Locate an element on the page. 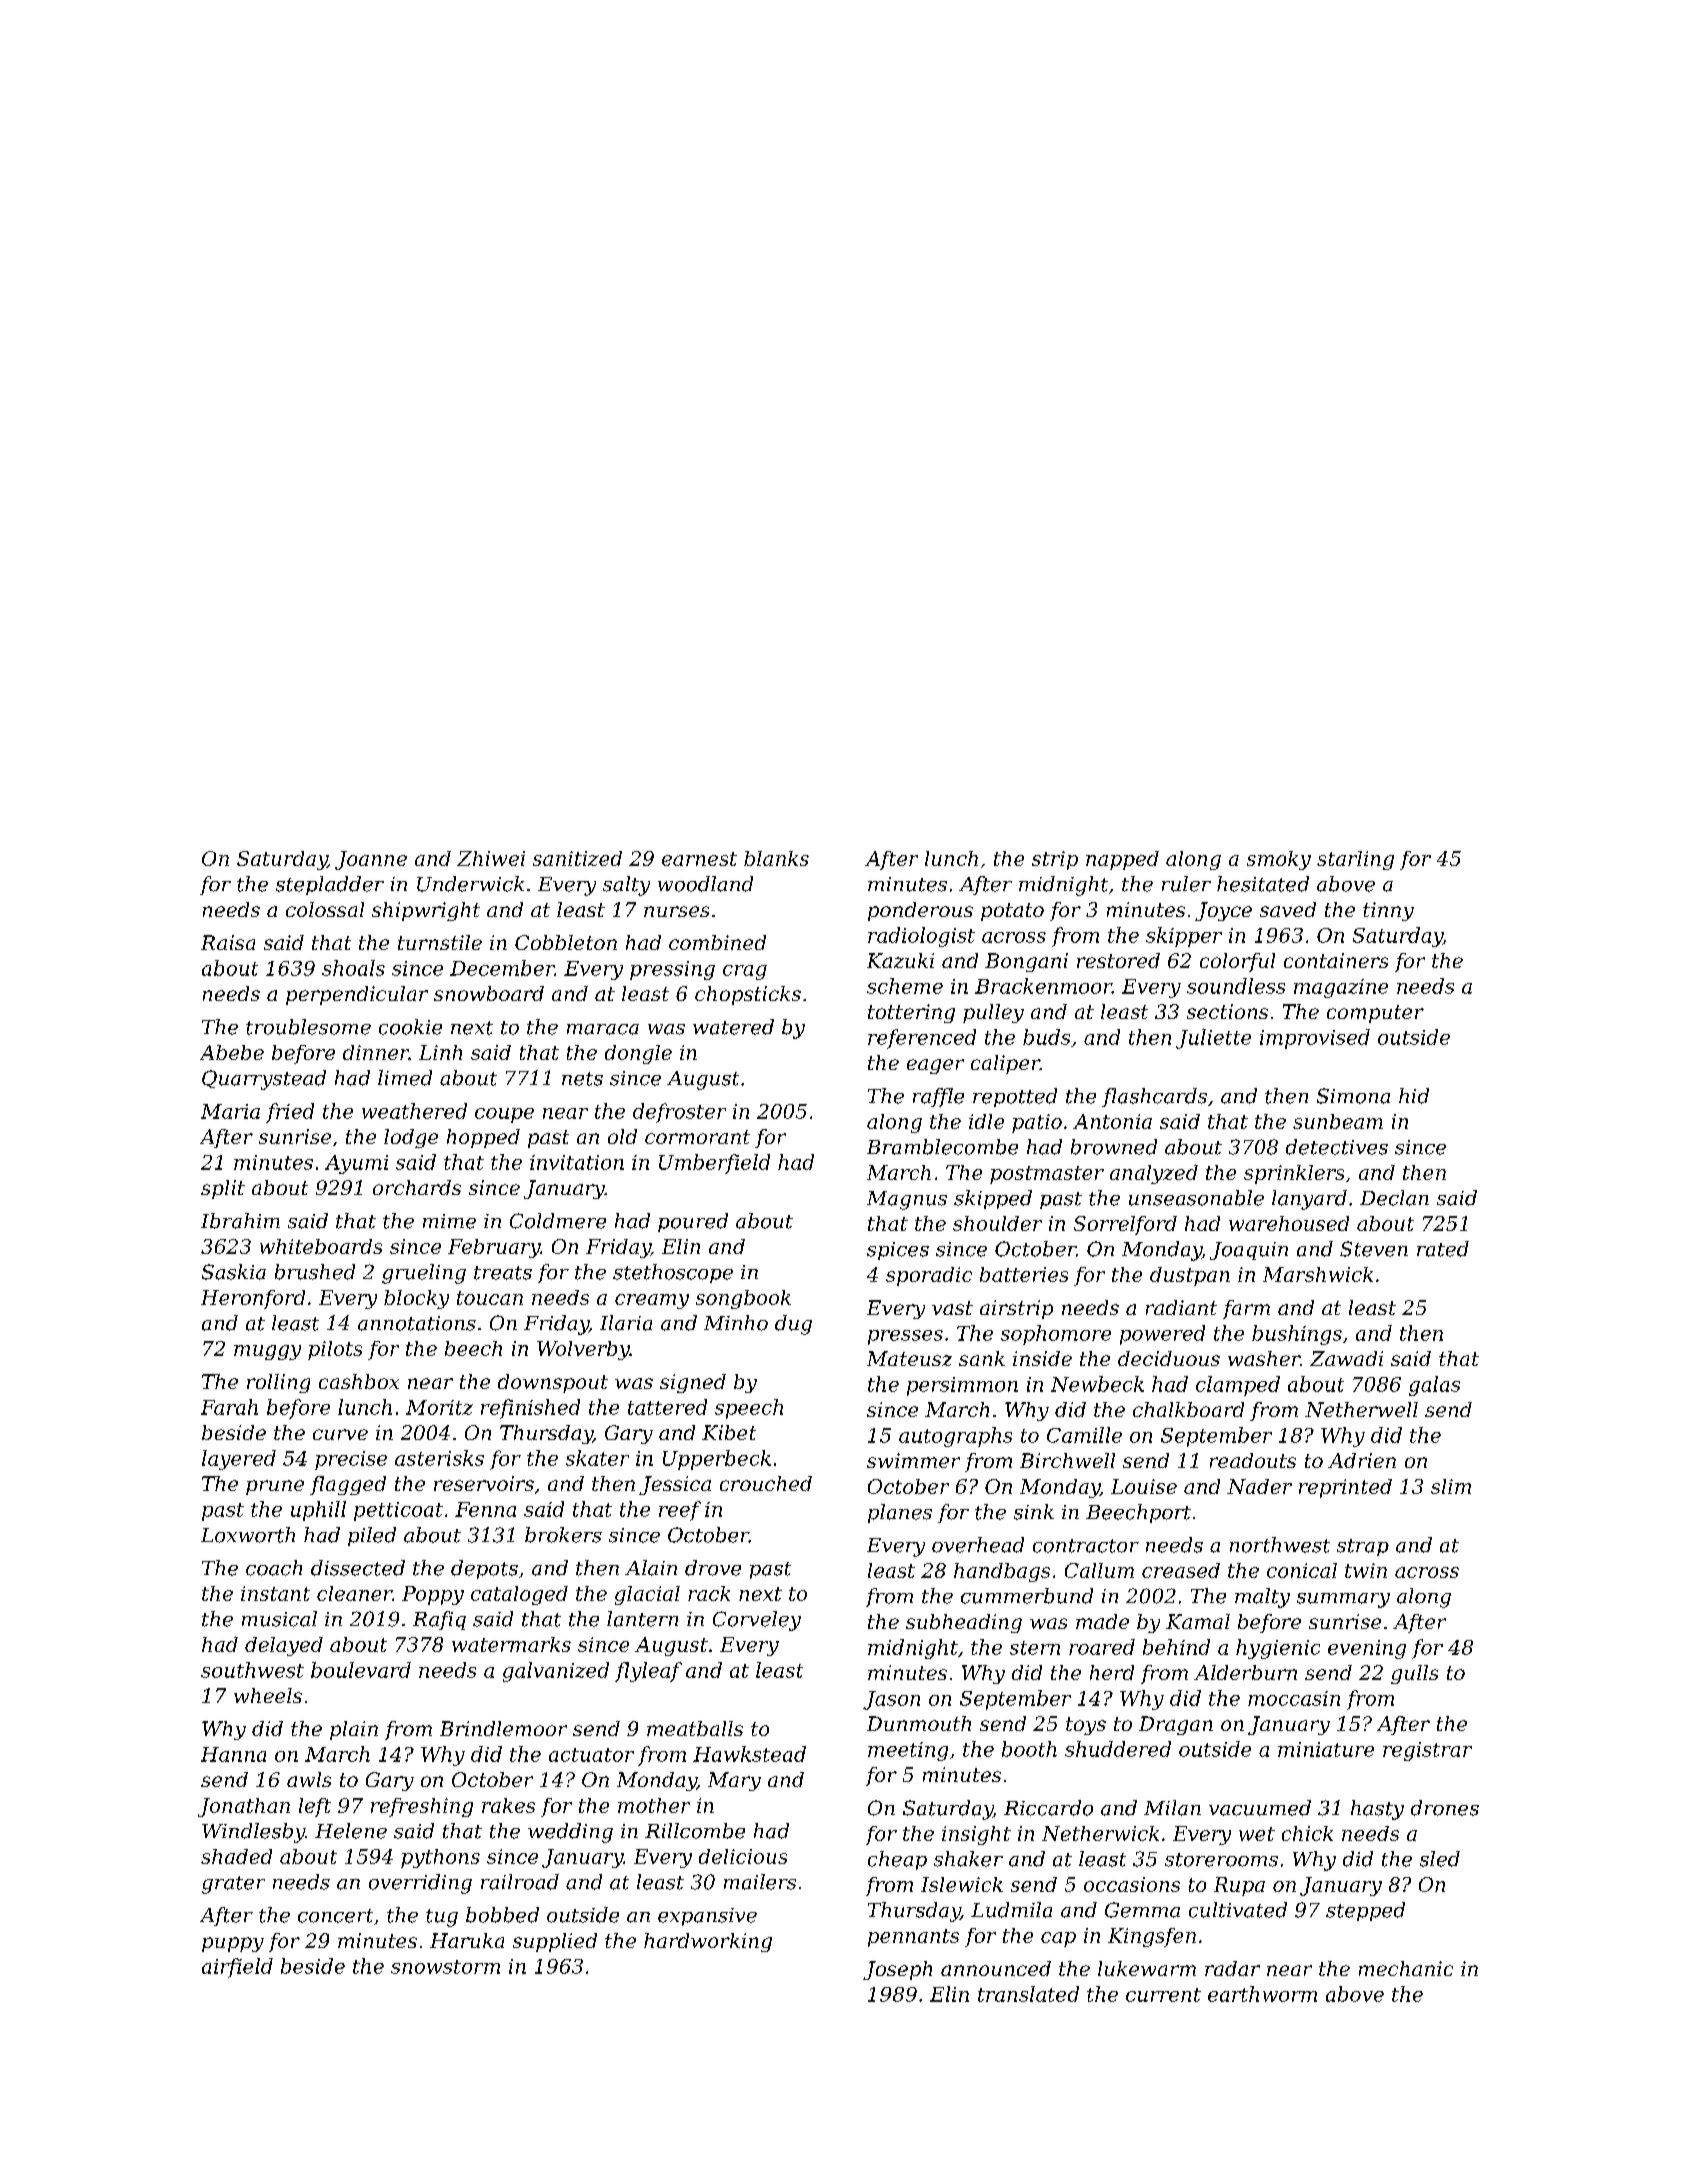  conical is located at coordinates (1302, 1570).
